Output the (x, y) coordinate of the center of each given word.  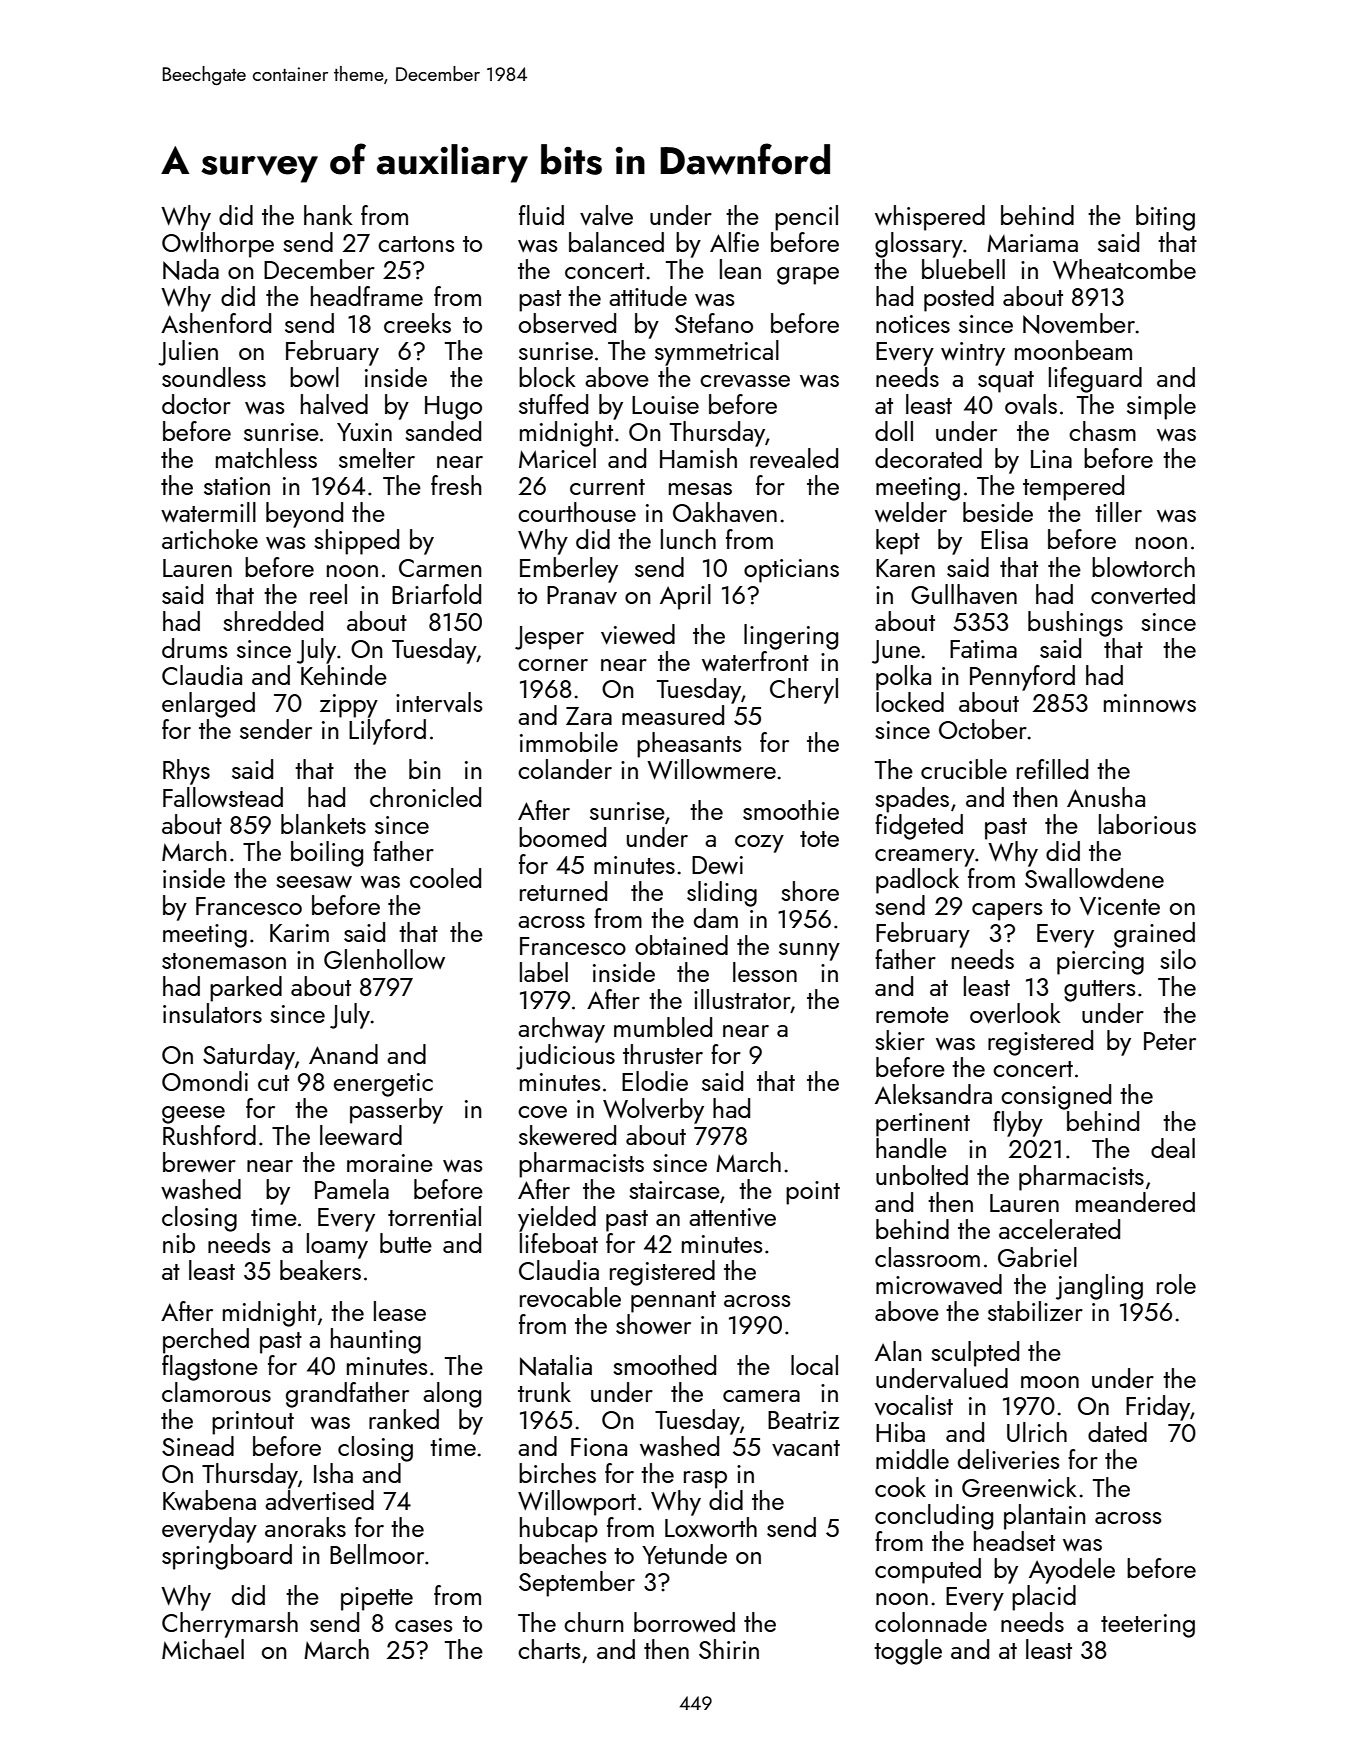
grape (808, 276)
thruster (663, 1054)
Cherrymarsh (230, 1625)
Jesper (549, 638)
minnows (1150, 703)
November (1079, 323)
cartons (416, 244)
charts (549, 1649)
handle (911, 1148)
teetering (1148, 1626)
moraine (390, 1163)
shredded (273, 621)
